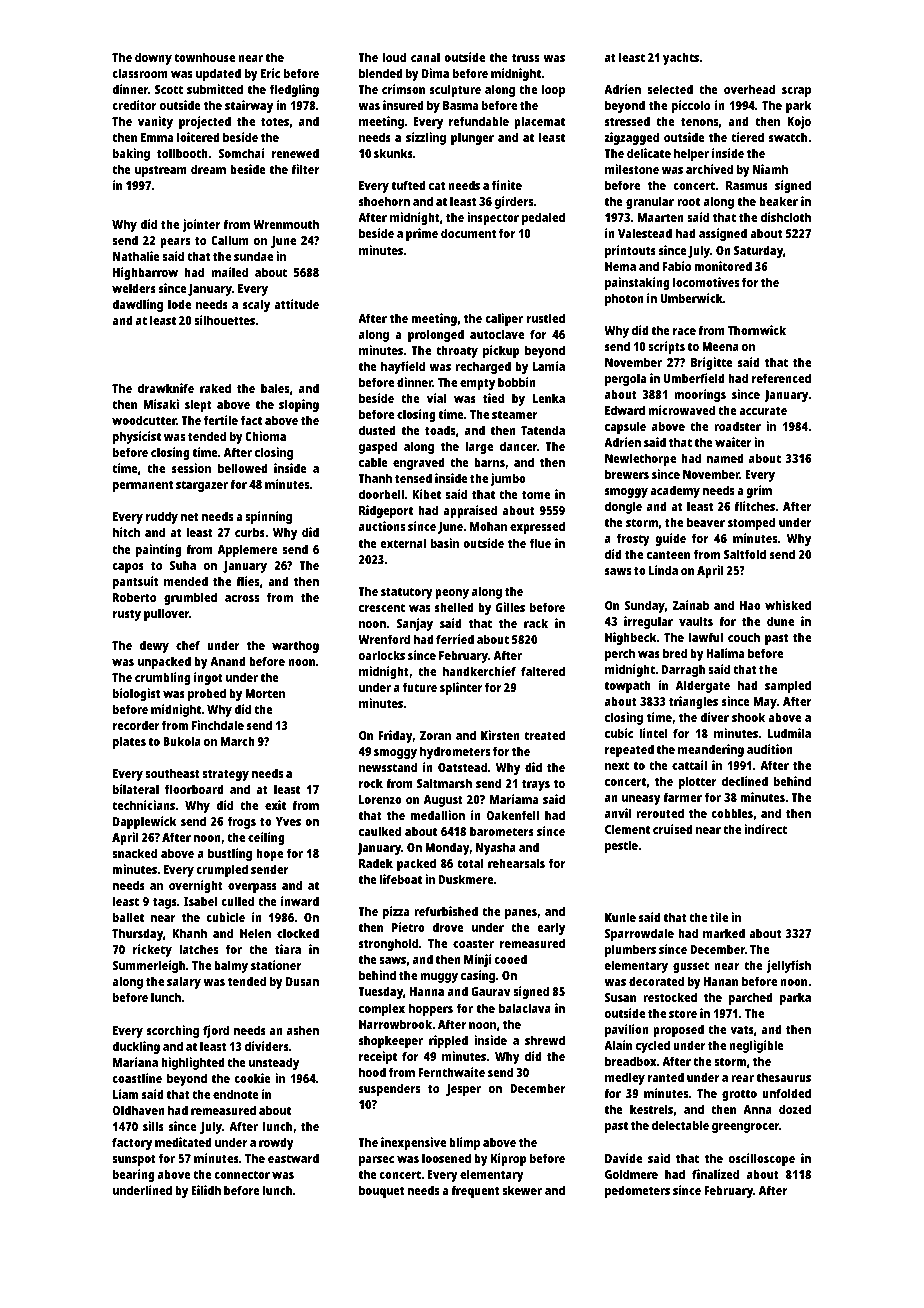  What do you see at coordinates (183, 565) in the page?
I see `Suha` at bounding box center [183, 565].
